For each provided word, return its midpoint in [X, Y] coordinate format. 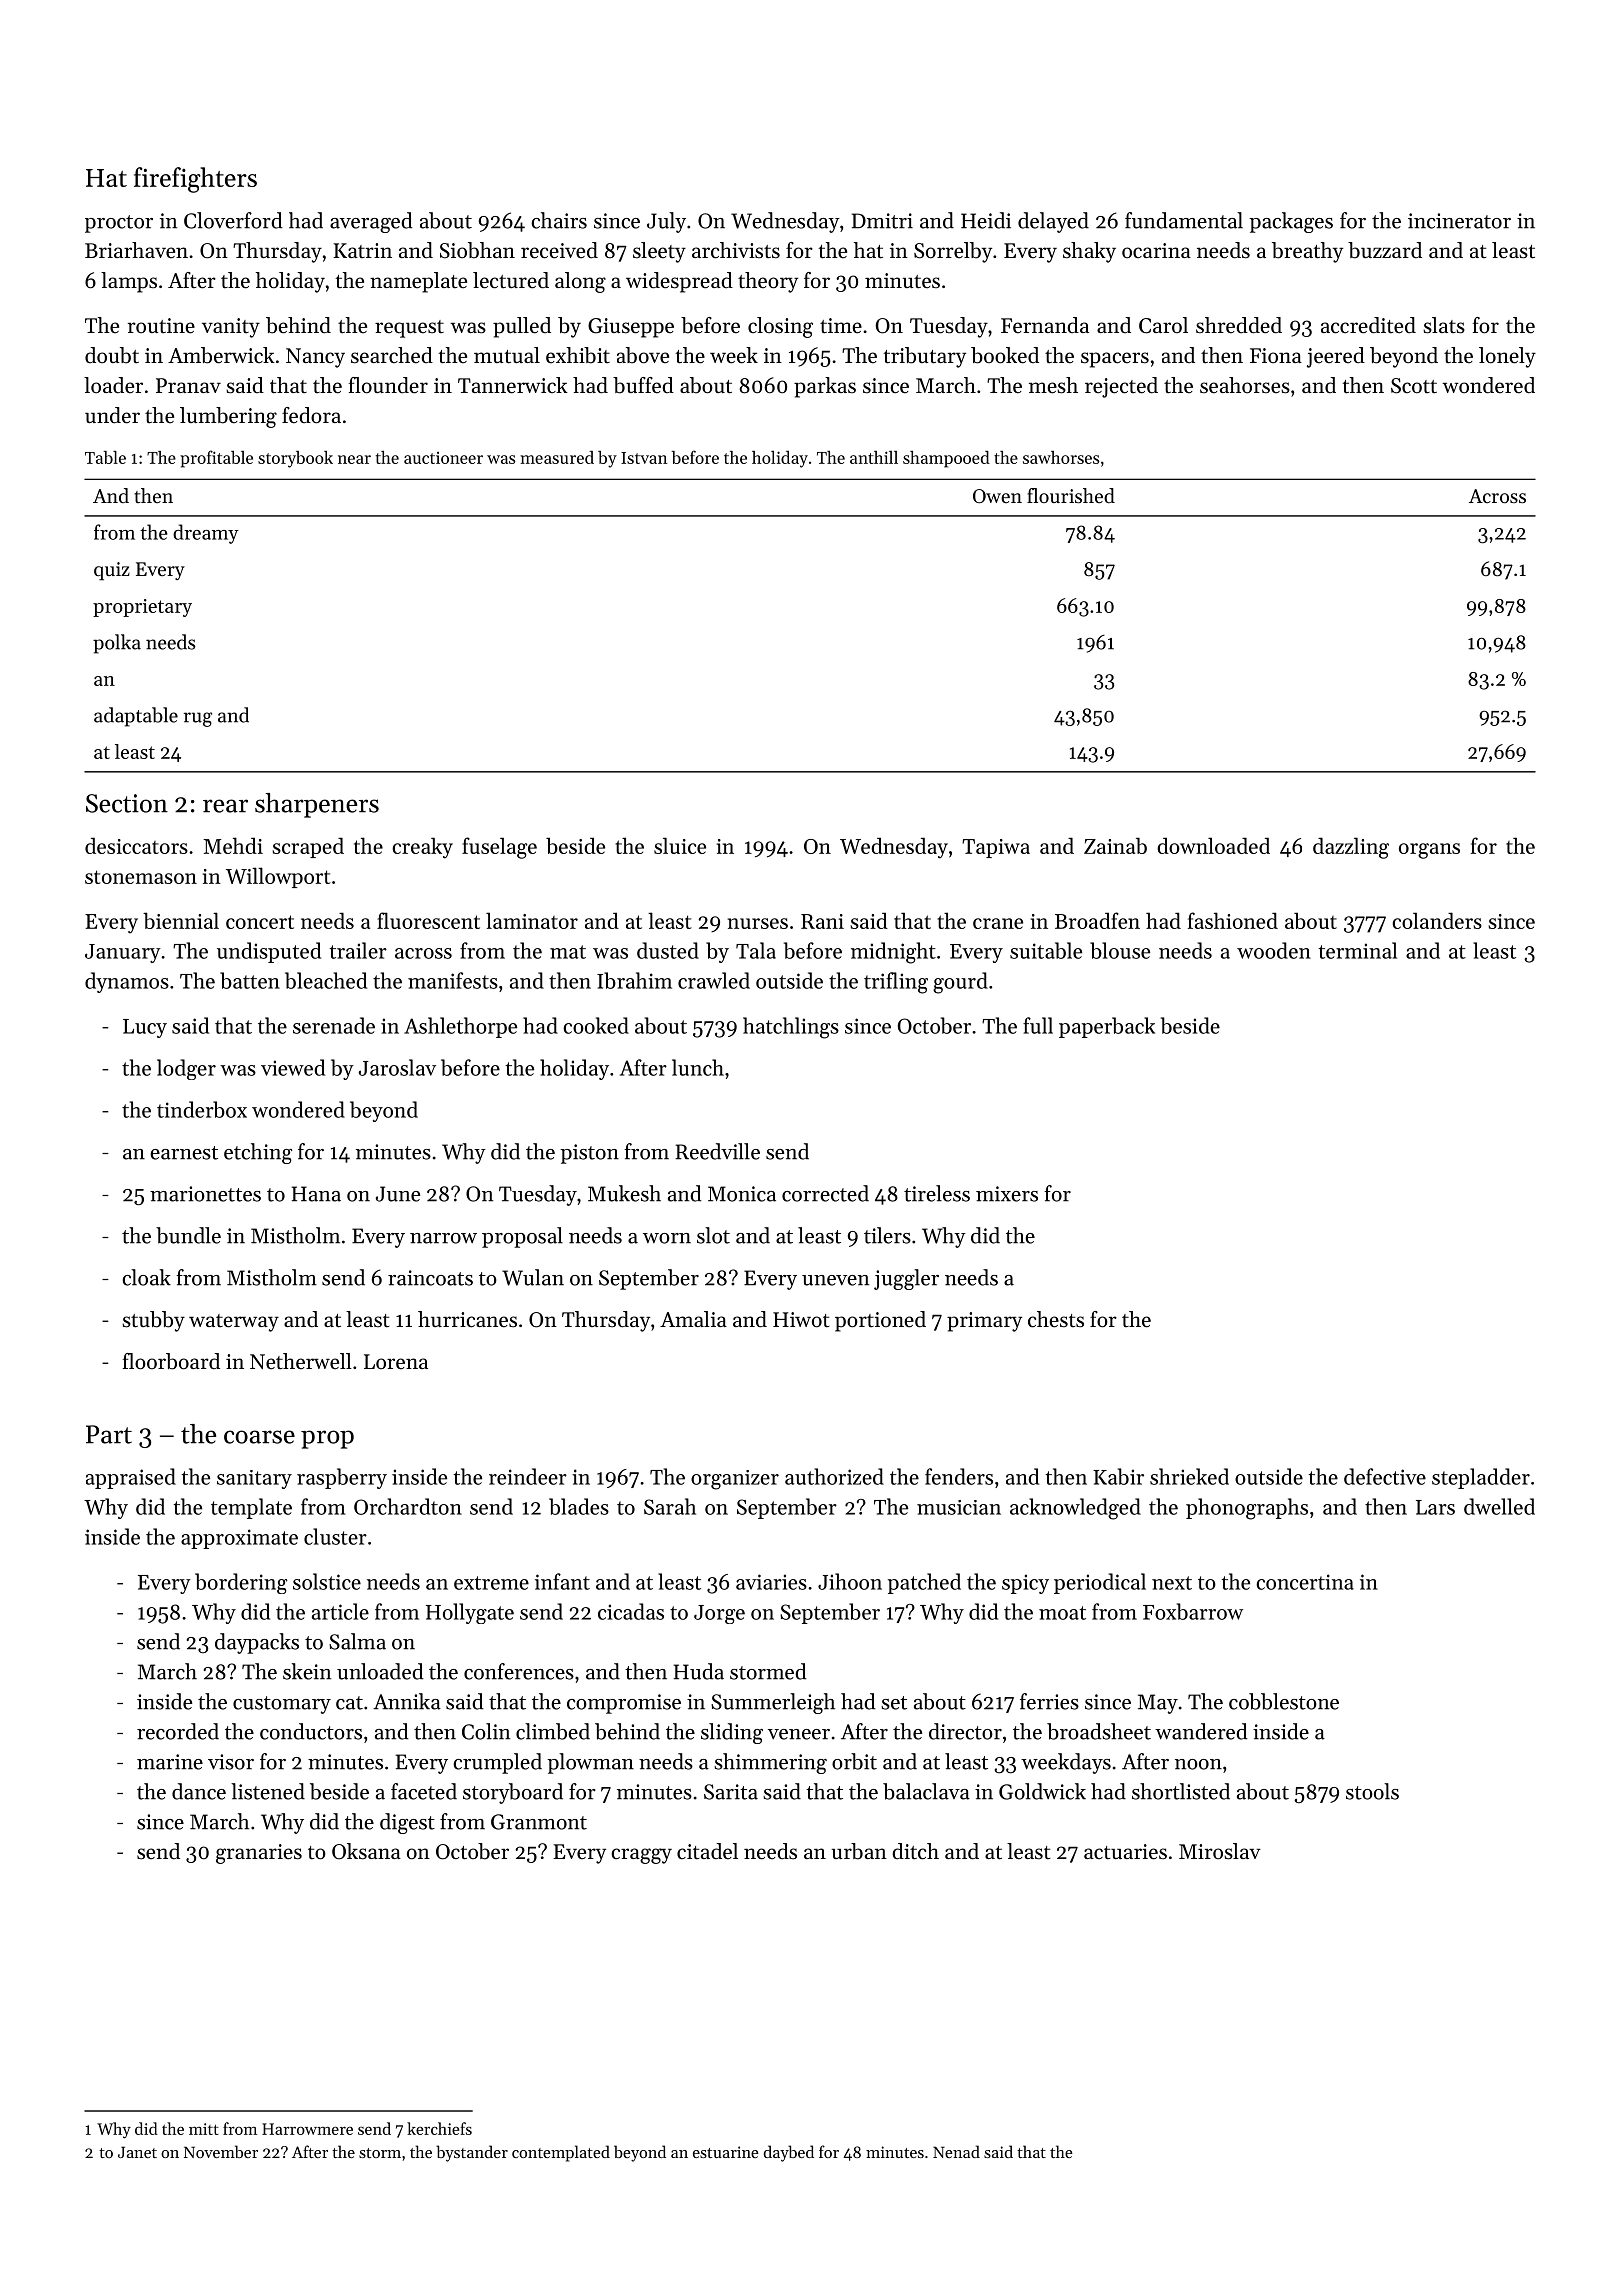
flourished [1071, 496]
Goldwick [1042, 1791]
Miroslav [1220, 1851]
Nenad [956, 2151]
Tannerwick [513, 385]
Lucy [145, 1028]
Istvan [644, 458]
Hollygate [470, 1613]
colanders [1437, 920]
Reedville [717, 1151]
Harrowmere [307, 2129]
